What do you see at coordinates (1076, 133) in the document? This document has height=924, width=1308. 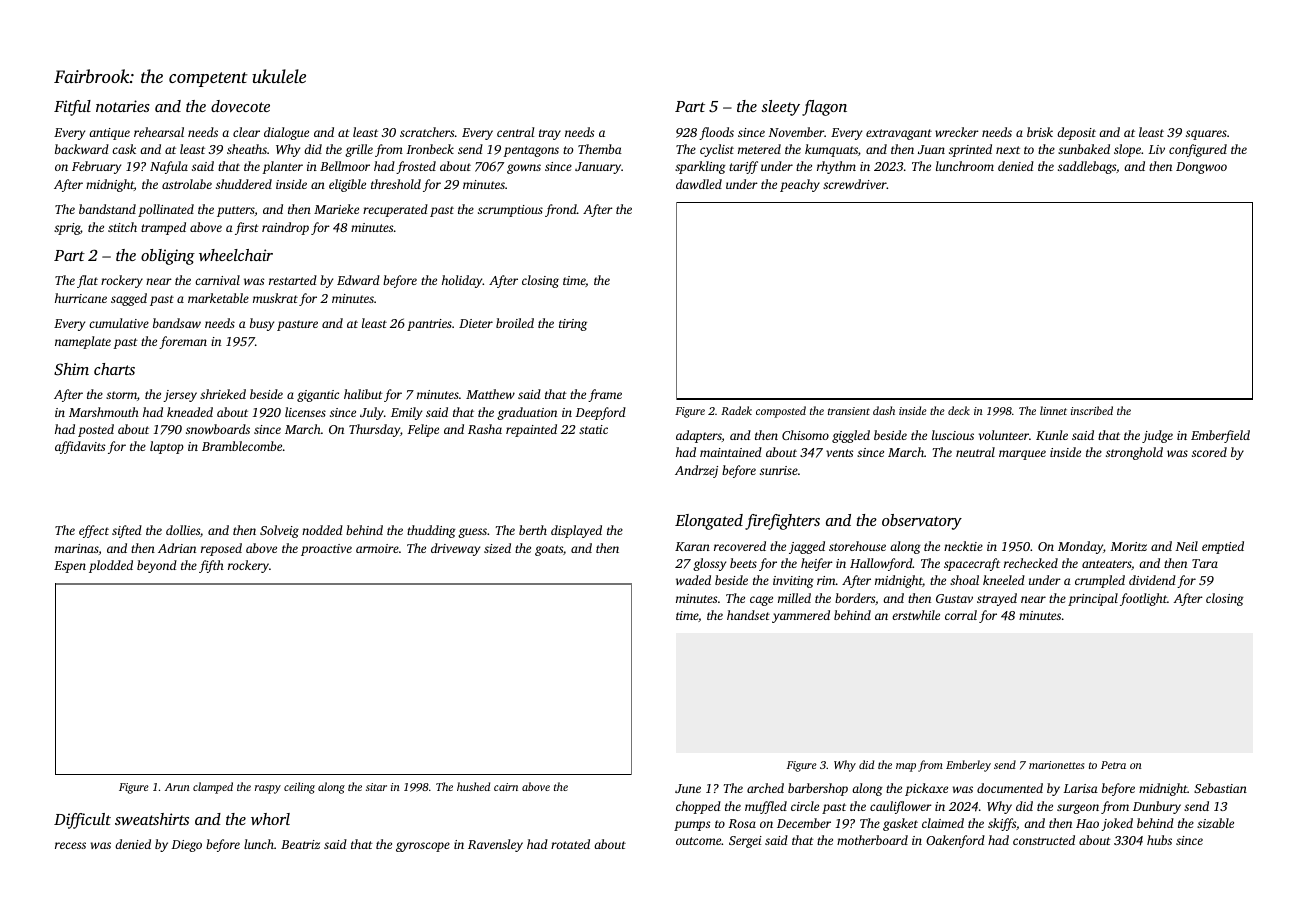 I see `deposit` at bounding box center [1076, 133].
